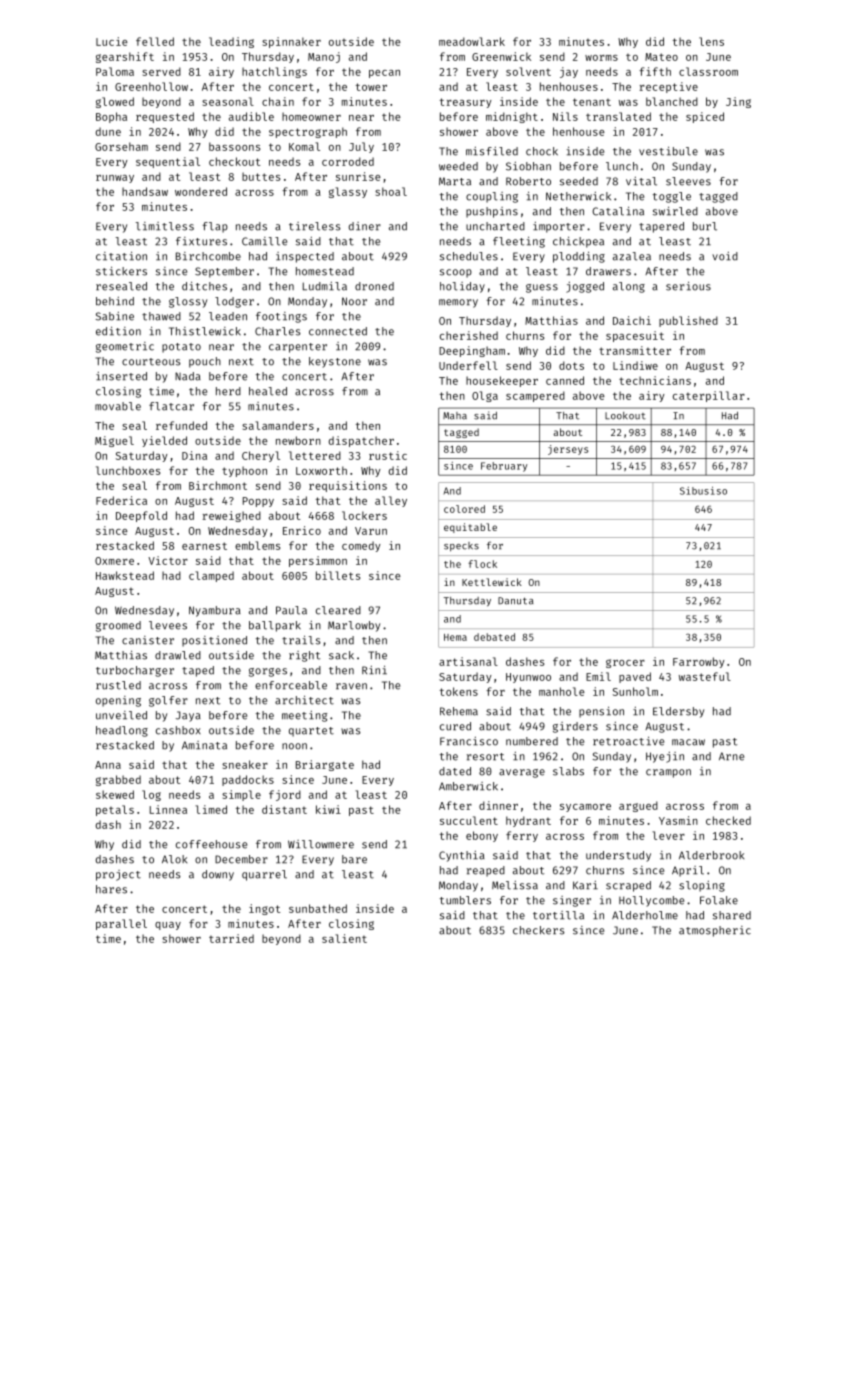 This image has height=1400, width=849. I want to click on tarried, so click(231, 938).
